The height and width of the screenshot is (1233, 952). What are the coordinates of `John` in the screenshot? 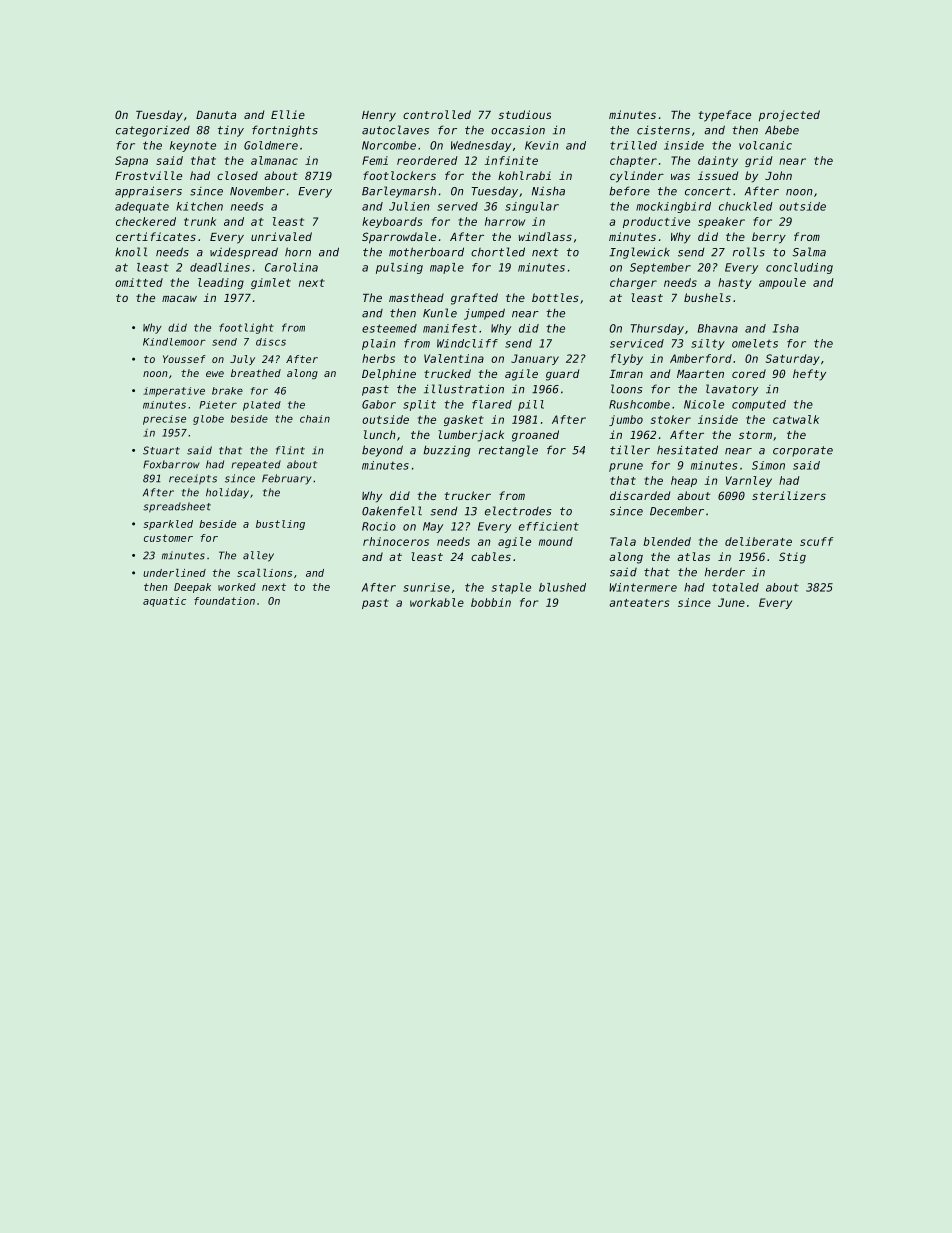 It's located at (778, 175).
